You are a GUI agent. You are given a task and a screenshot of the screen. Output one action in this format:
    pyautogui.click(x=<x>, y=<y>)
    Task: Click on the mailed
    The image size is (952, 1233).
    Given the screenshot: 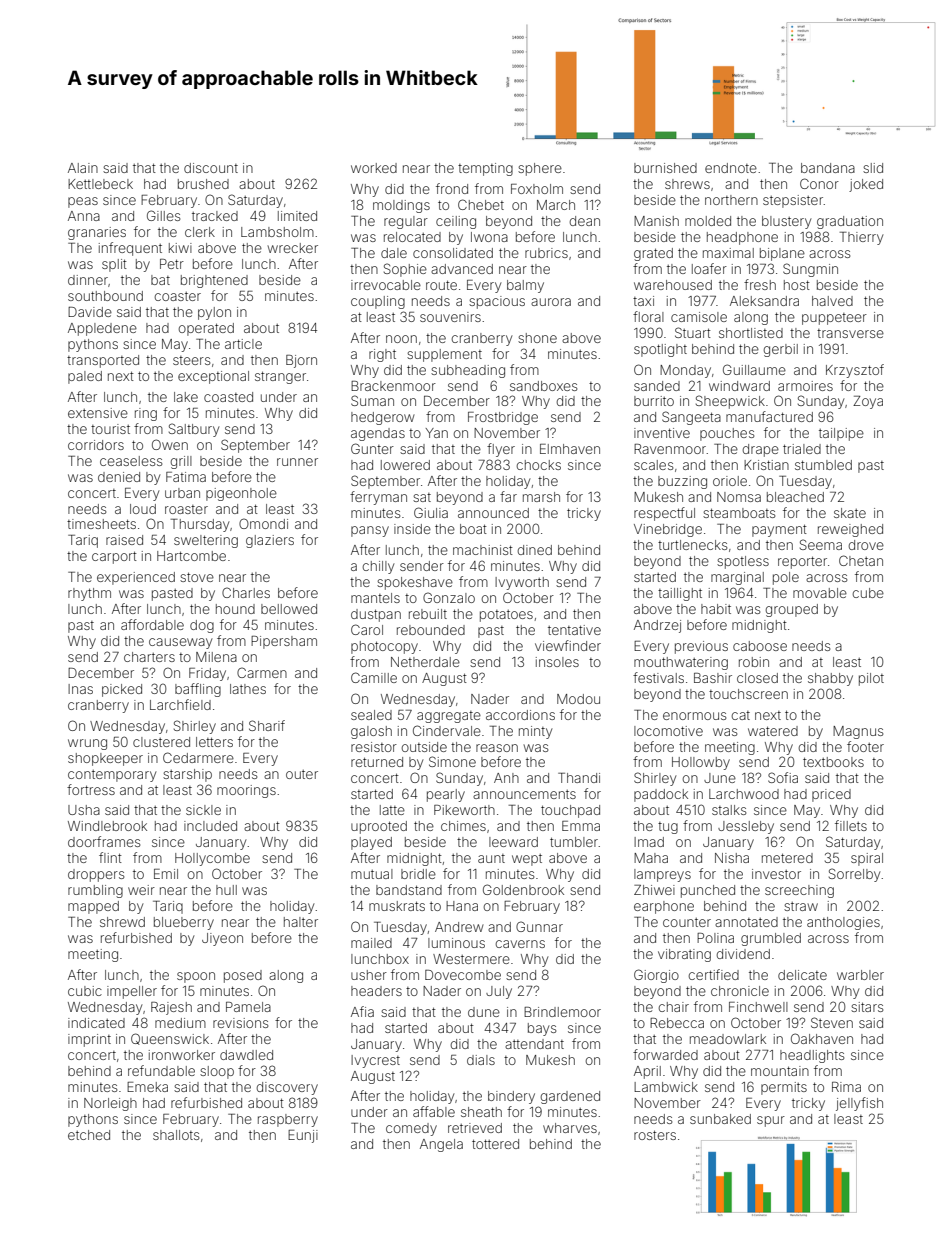 What is the action you would take?
    pyautogui.click(x=371, y=943)
